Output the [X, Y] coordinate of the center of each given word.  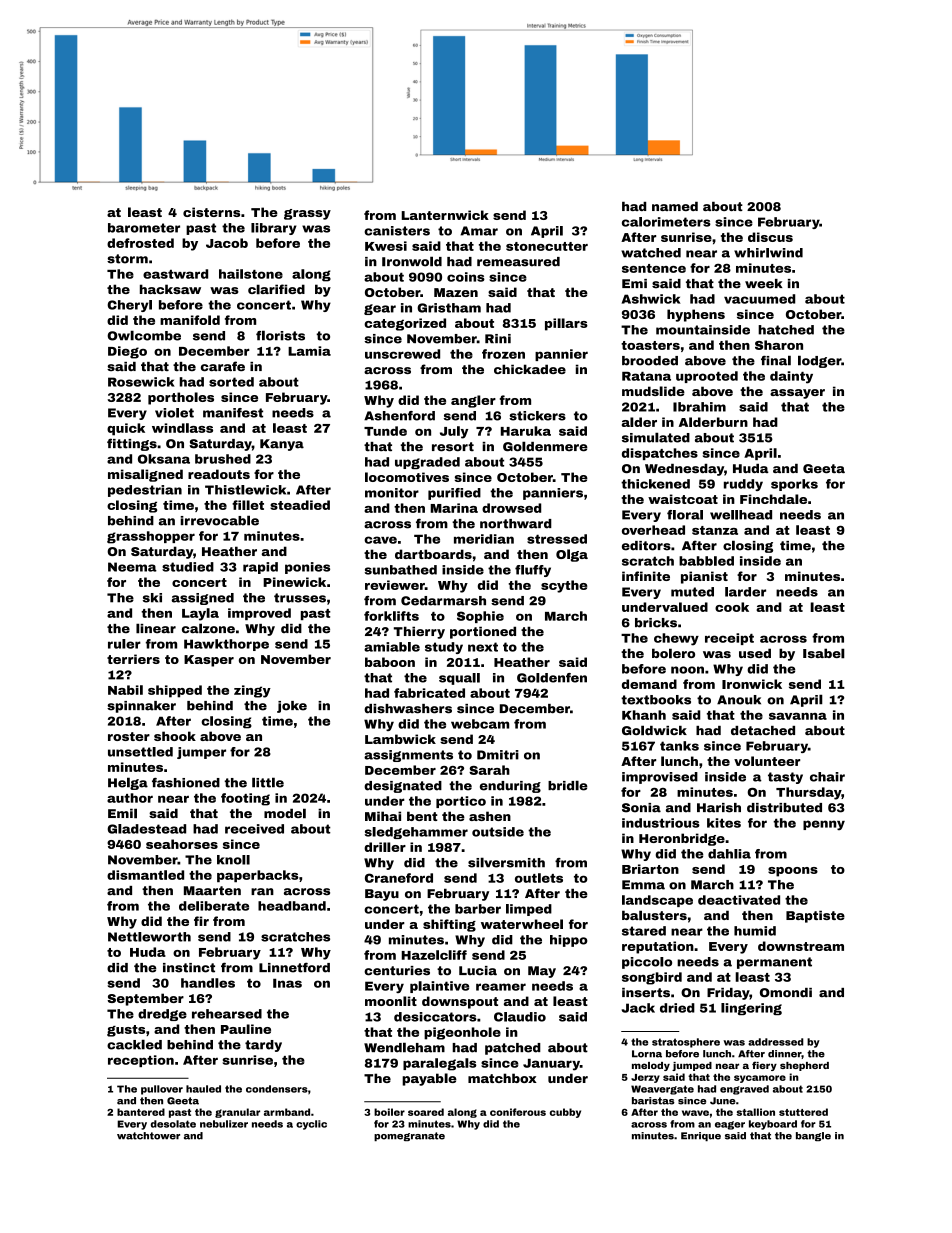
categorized [405, 324]
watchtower [148, 1136]
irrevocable [219, 520]
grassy [307, 214]
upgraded [427, 463]
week [764, 284]
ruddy [743, 485]
